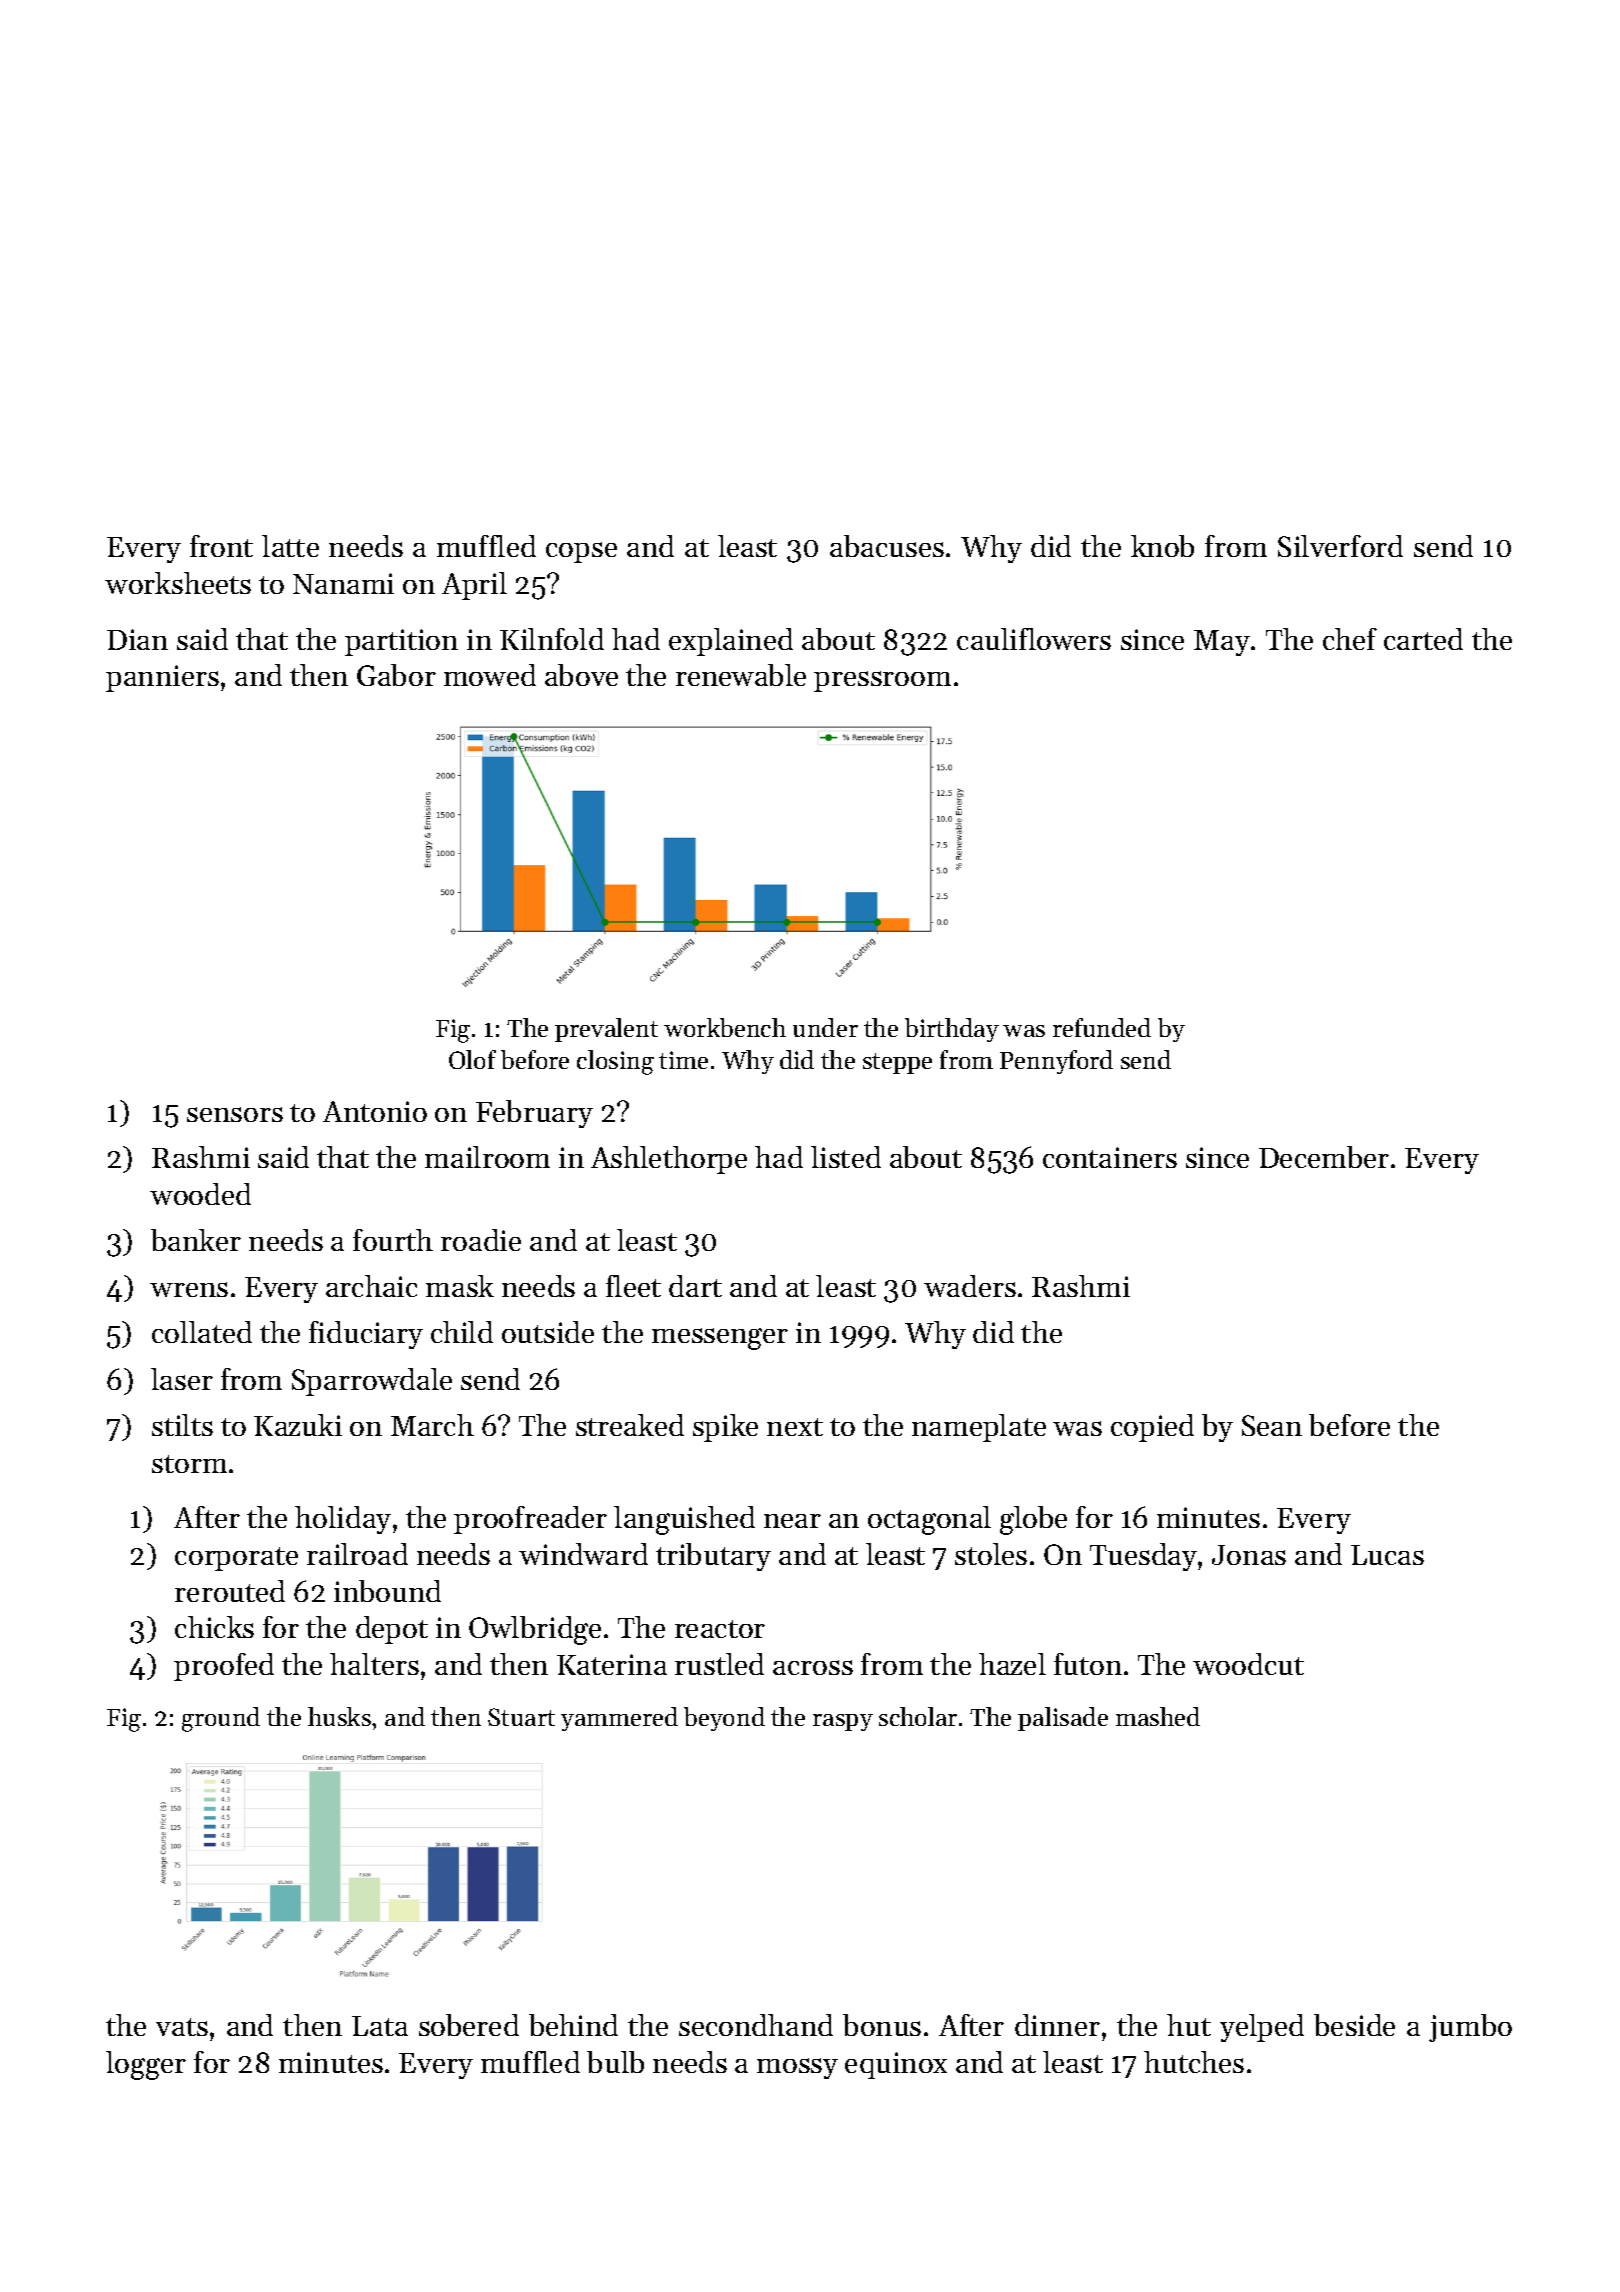  I want to click on rerouted, so click(230, 1591).
